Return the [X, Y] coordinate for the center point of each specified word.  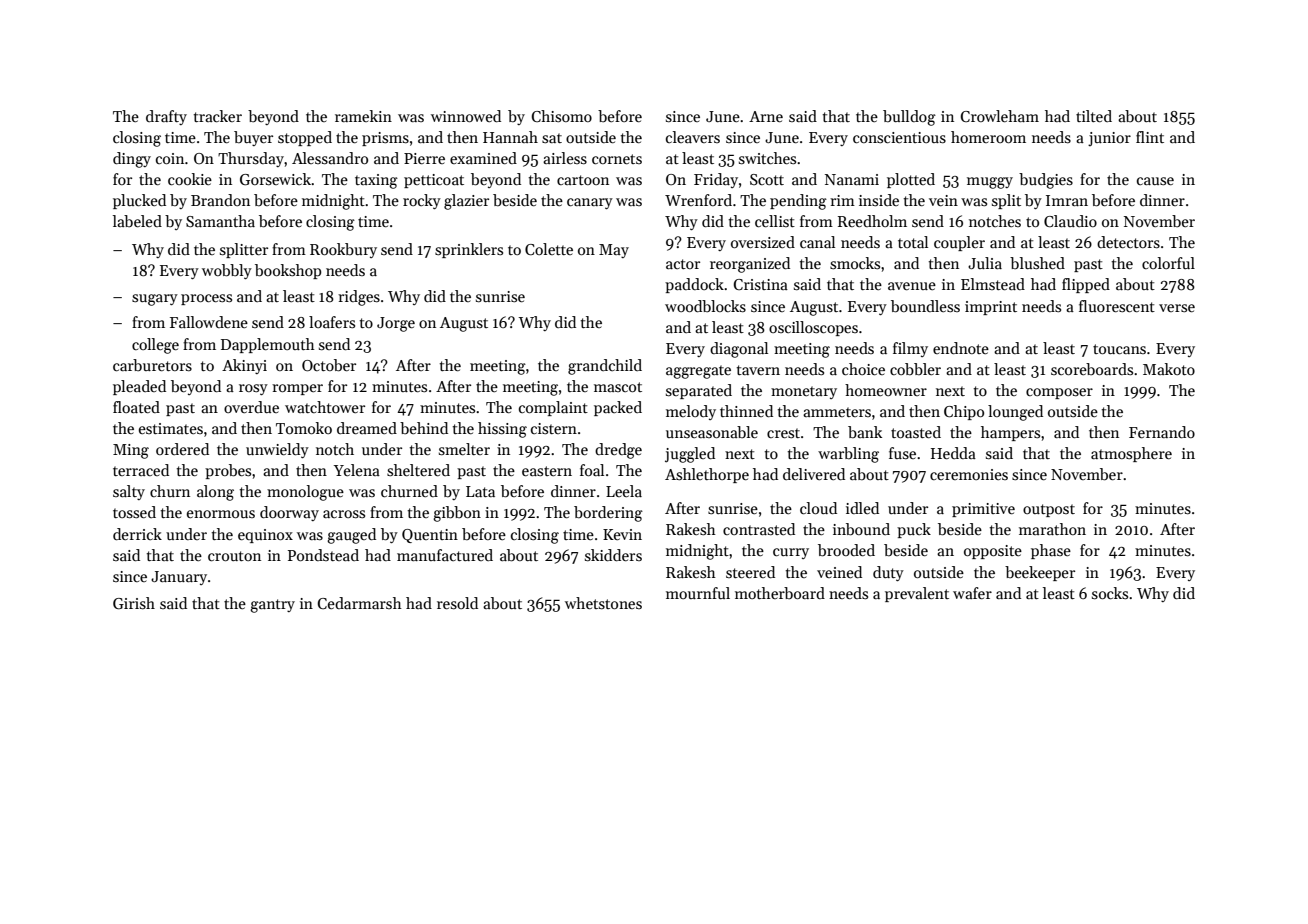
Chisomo [562, 116]
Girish [134, 603]
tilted [1094, 116]
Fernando [1162, 432]
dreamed [367, 428]
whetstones [603, 603]
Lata [480, 491]
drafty [166, 117]
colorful [1168, 263]
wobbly [227, 271]
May [614, 251]
